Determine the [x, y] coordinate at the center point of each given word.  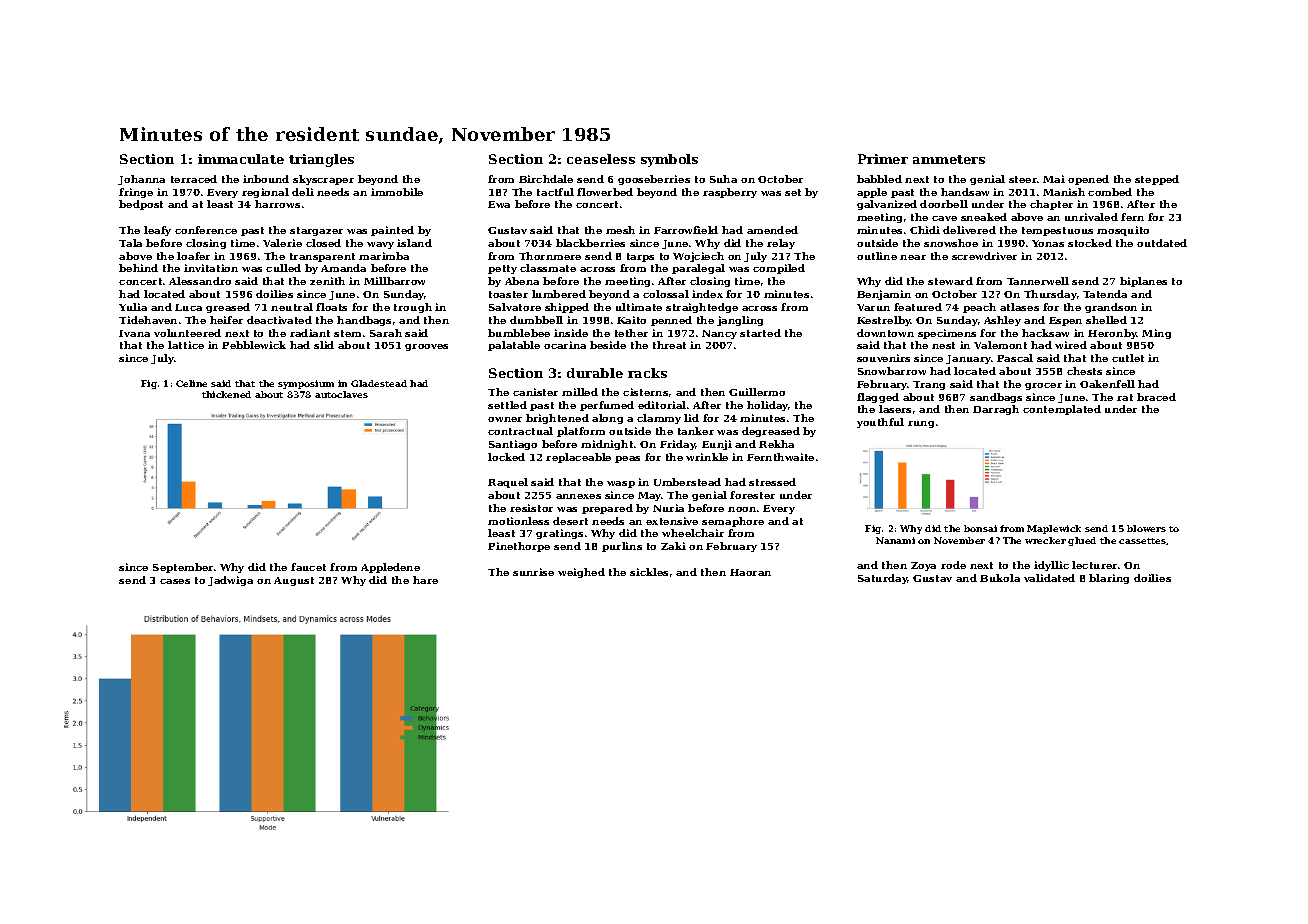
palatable [514, 346]
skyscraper [323, 180]
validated [1049, 578]
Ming [1156, 334]
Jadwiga [230, 581]
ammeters [949, 159]
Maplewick [1054, 529]
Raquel [508, 483]
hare [425, 580]
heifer [226, 320]
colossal [666, 294]
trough [413, 308]
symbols [669, 160]
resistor [531, 508]
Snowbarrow [892, 371]
